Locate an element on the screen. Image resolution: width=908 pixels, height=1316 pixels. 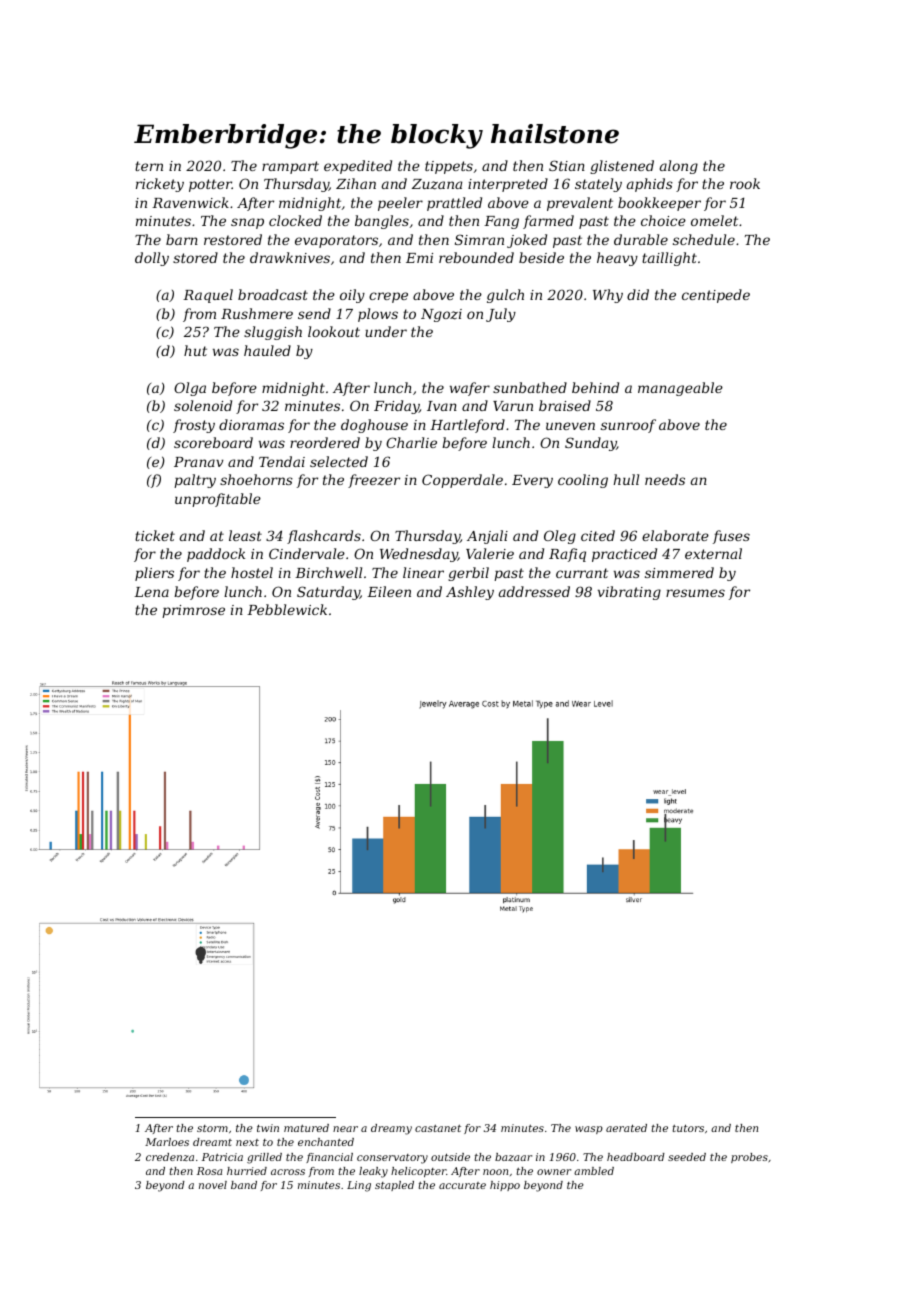
tutors is located at coordinates (688, 1128).
